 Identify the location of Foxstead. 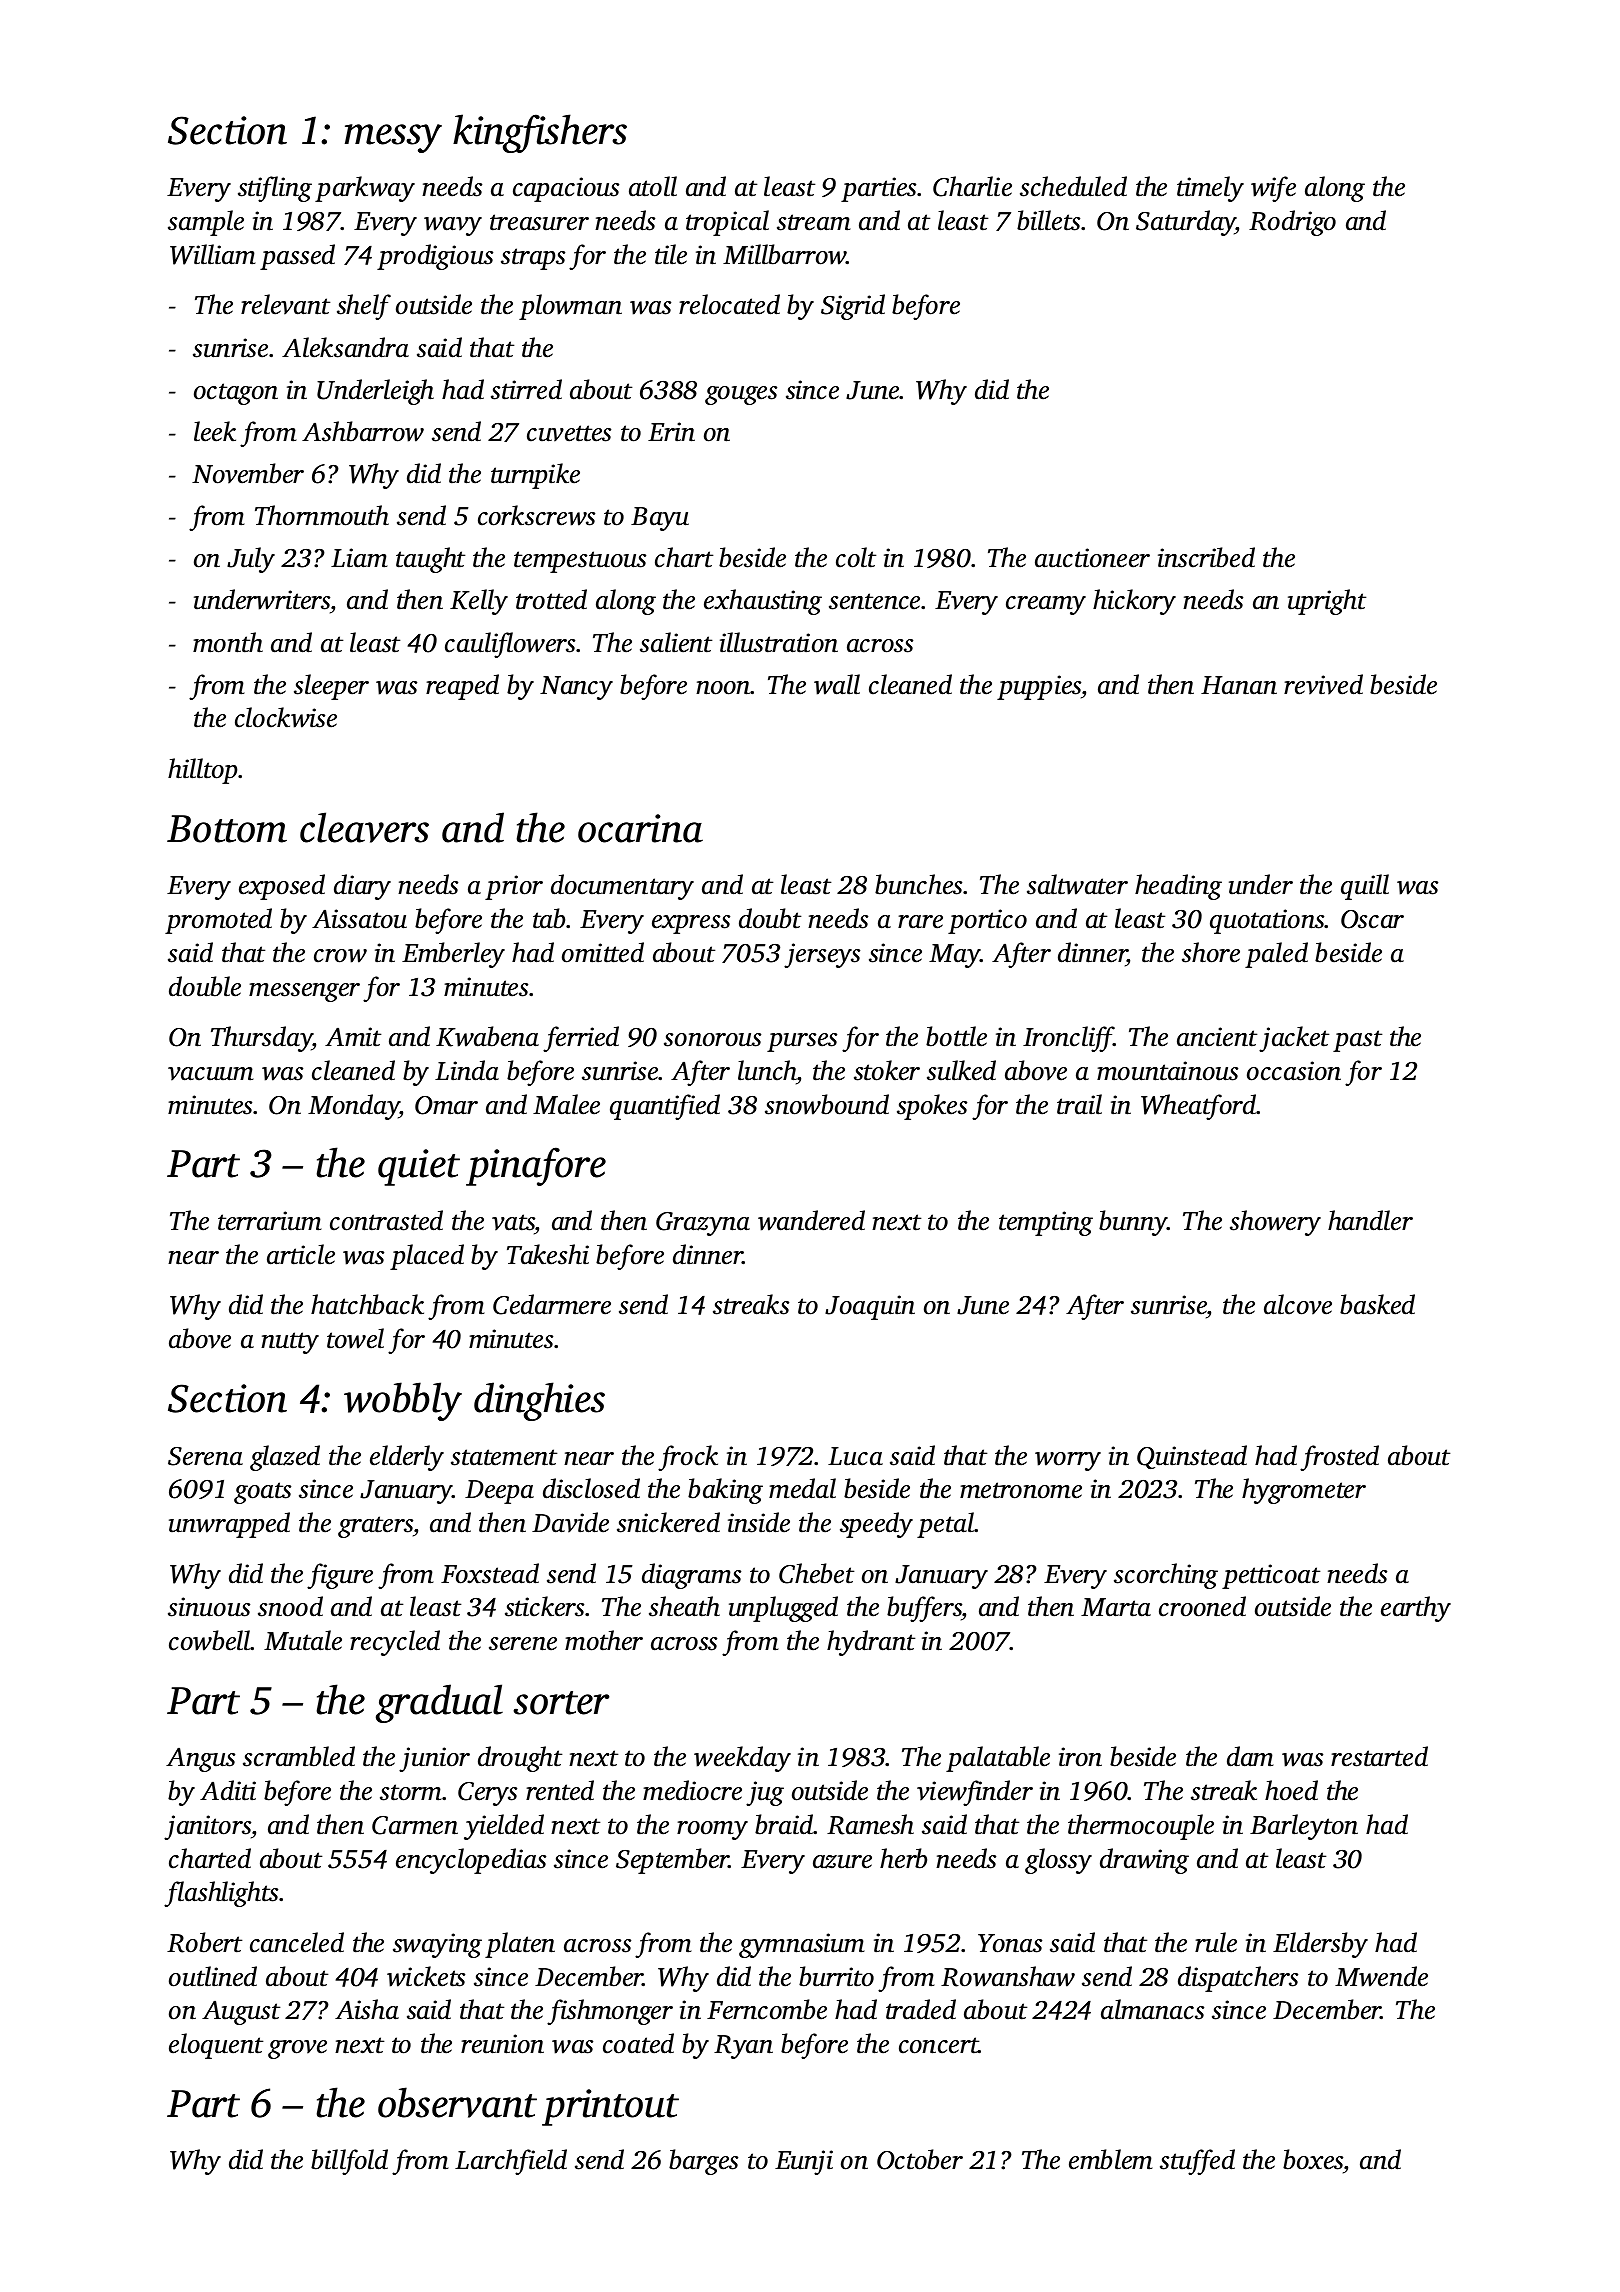
(490, 1573).
